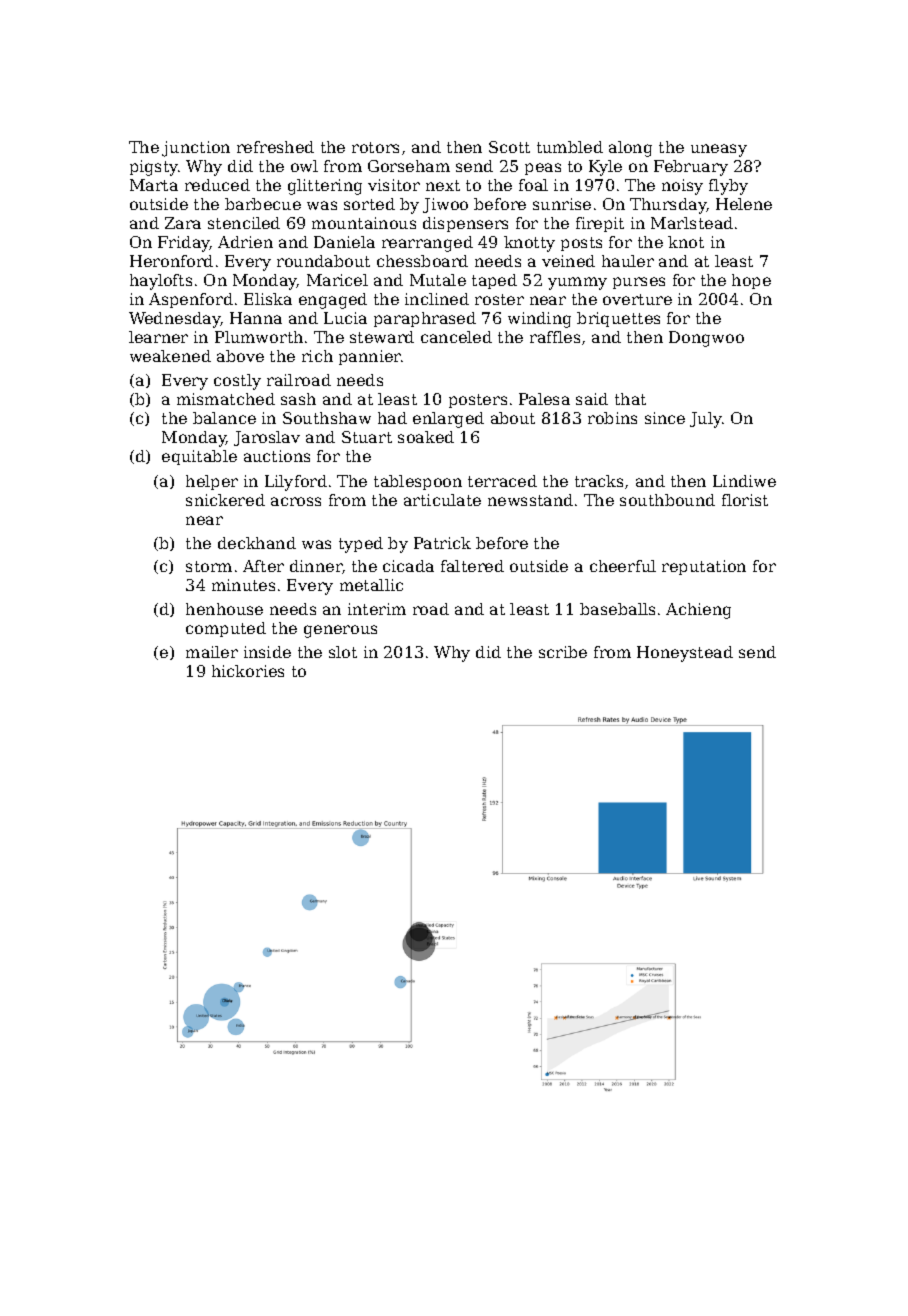 Image resolution: width=908 pixels, height=1316 pixels. Describe the element at coordinates (343, 652) in the screenshot. I see `slot` at that location.
